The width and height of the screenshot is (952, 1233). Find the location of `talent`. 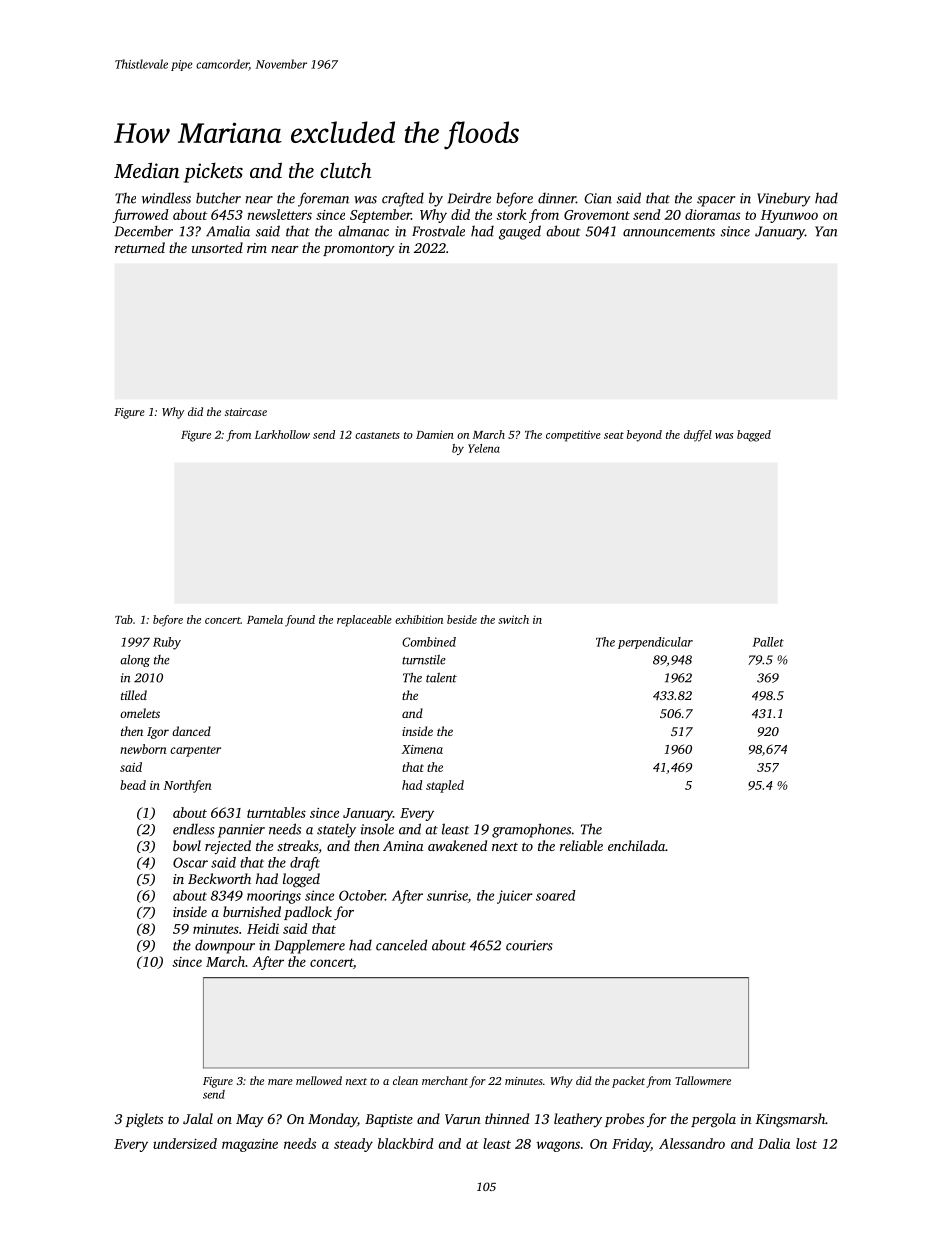

talent is located at coordinates (441, 678).
